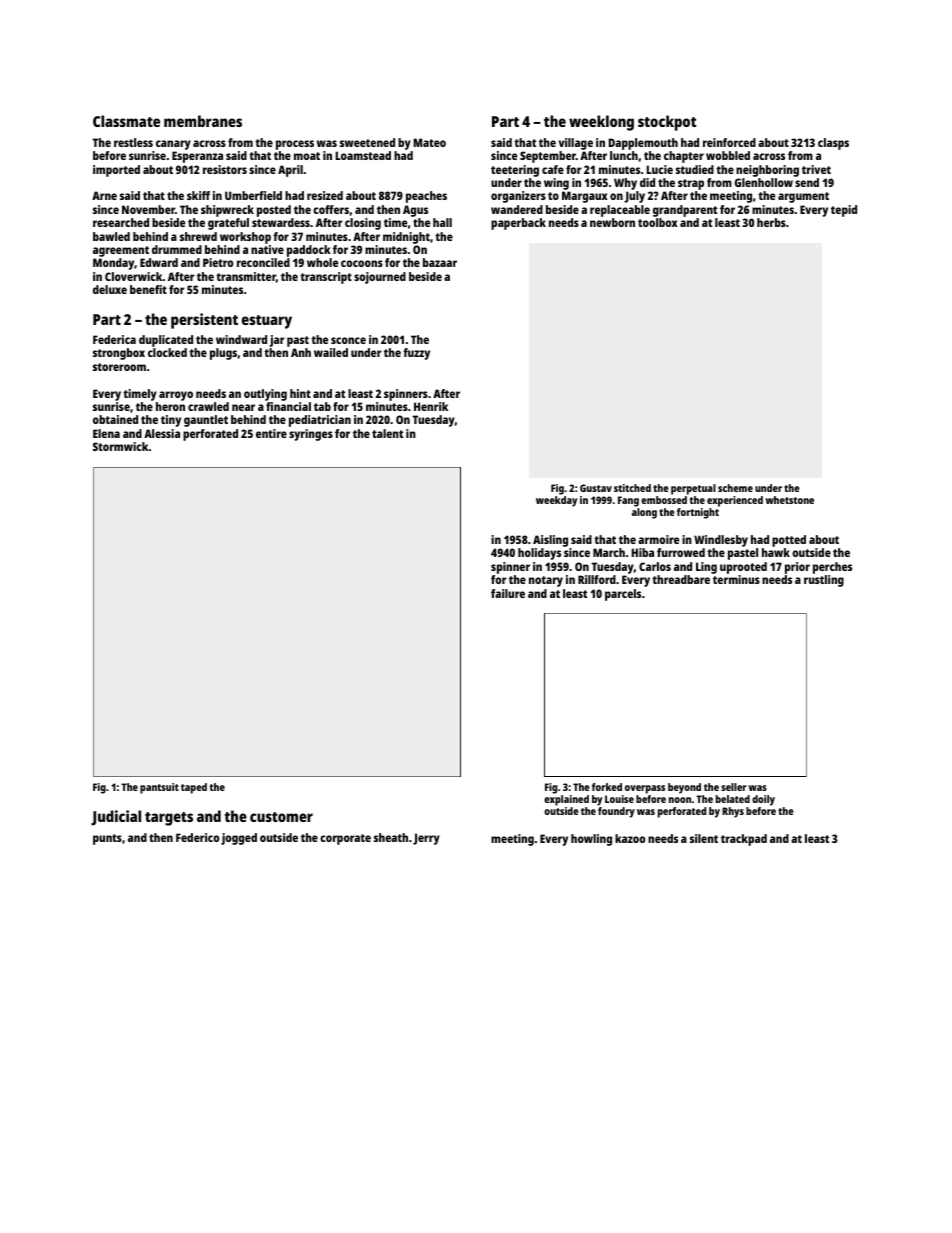 Image resolution: width=952 pixels, height=1233 pixels. I want to click on Jerry, so click(426, 839).
